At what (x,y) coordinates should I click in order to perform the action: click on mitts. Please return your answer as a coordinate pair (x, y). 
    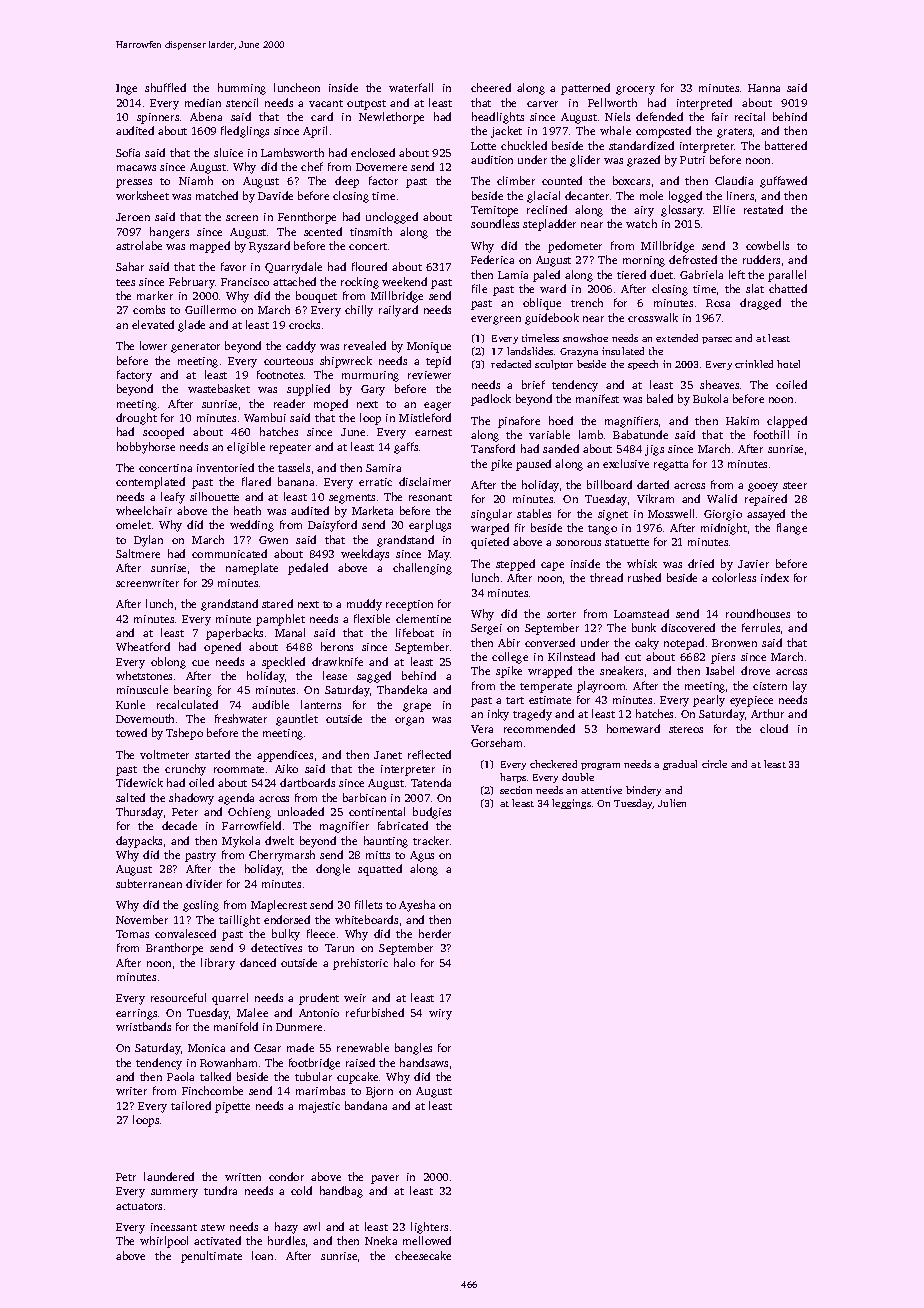
    Looking at the image, I should click on (378, 855).
